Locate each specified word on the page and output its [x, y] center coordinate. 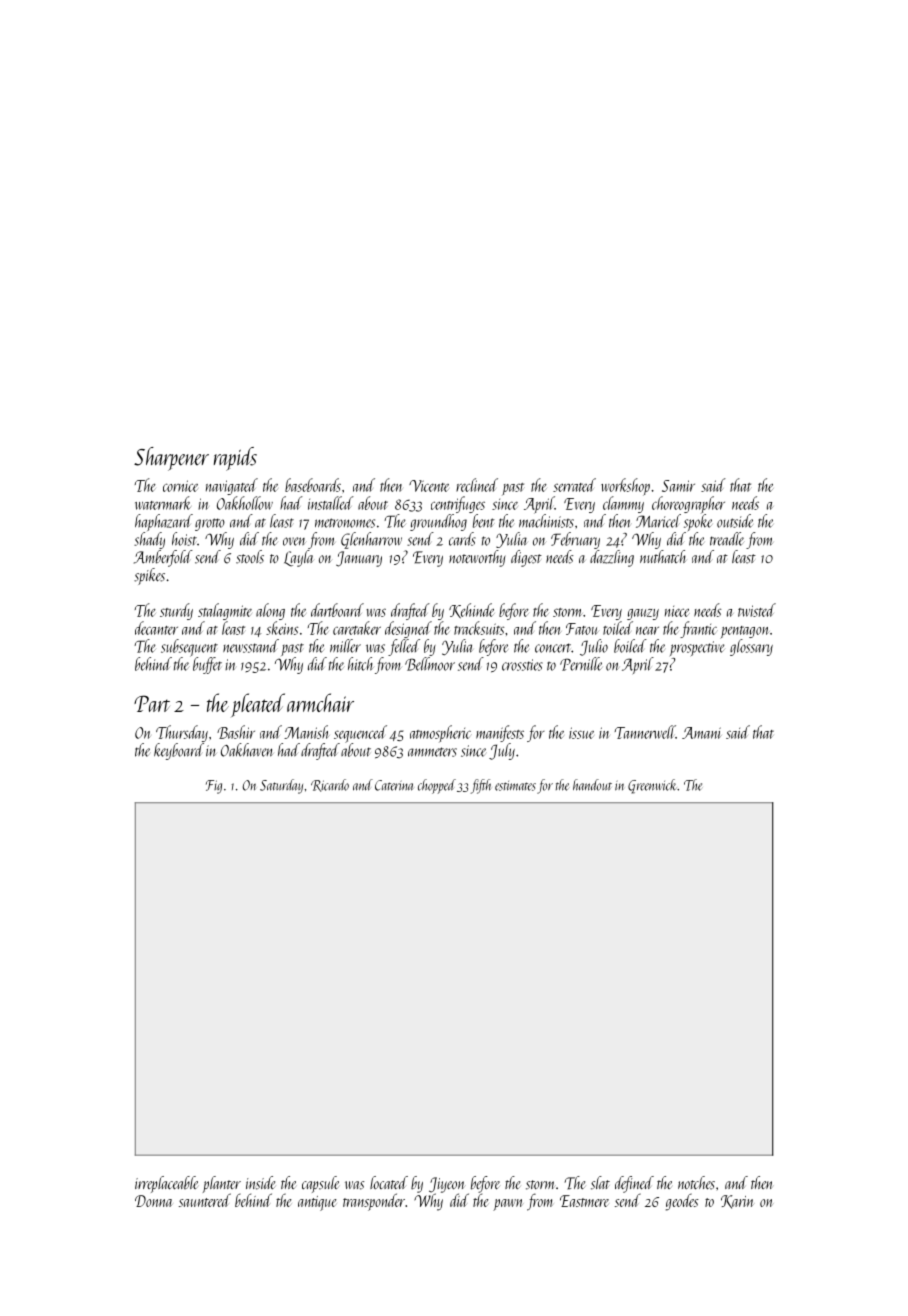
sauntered [205, 1200]
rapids [235, 459]
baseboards [313, 485]
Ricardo [330, 785]
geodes [682, 1202]
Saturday [281, 786]
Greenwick [653, 786]
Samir [678, 486]
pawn [508, 1205]
